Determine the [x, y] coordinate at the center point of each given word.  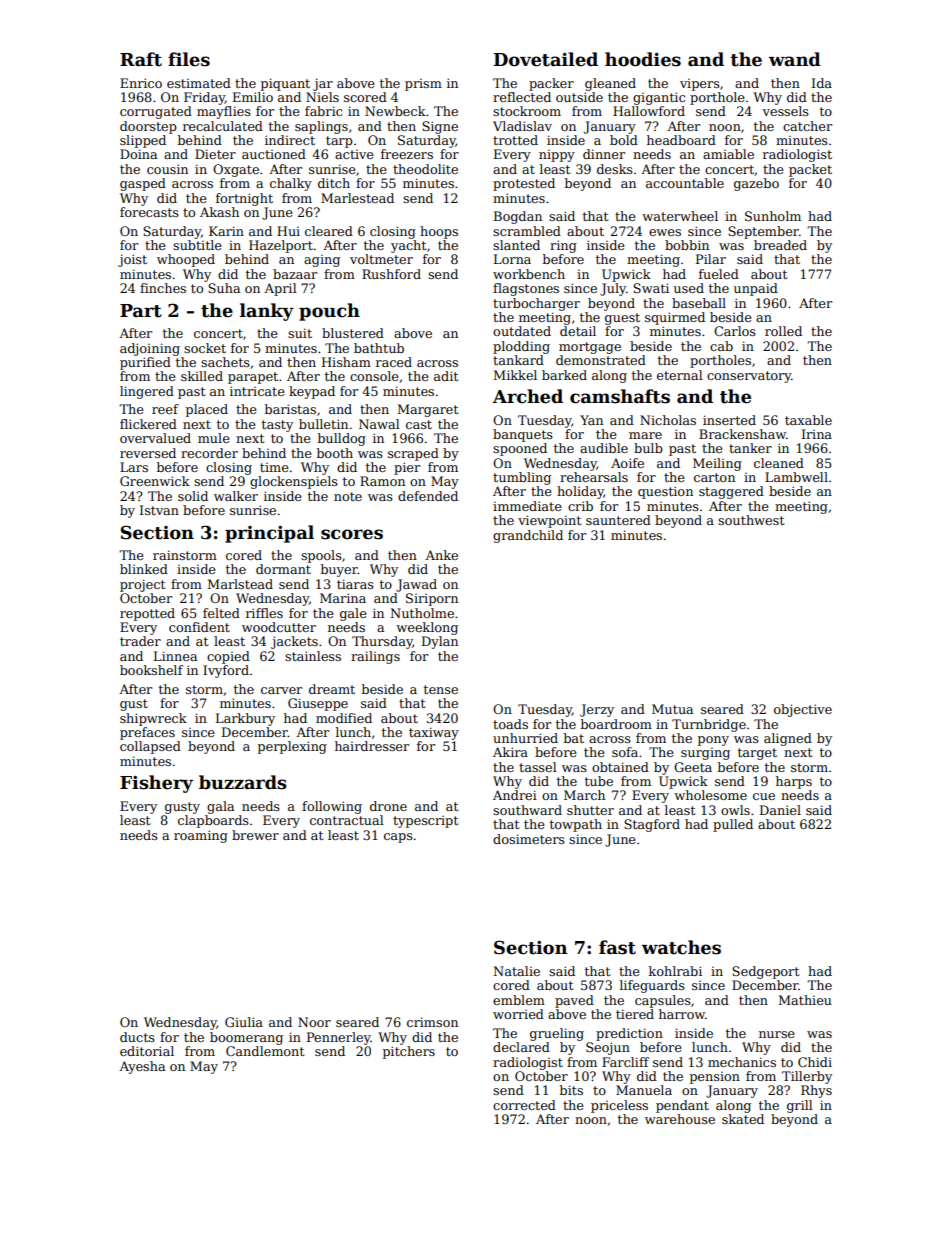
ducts [137, 1037]
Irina [817, 434]
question [665, 492]
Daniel [780, 810]
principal [269, 534]
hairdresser [372, 746]
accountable [685, 183]
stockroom [527, 111]
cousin [167, 169]
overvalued [155, 438]
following [332, 807]
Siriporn [432, 599]
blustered [353, 333]
